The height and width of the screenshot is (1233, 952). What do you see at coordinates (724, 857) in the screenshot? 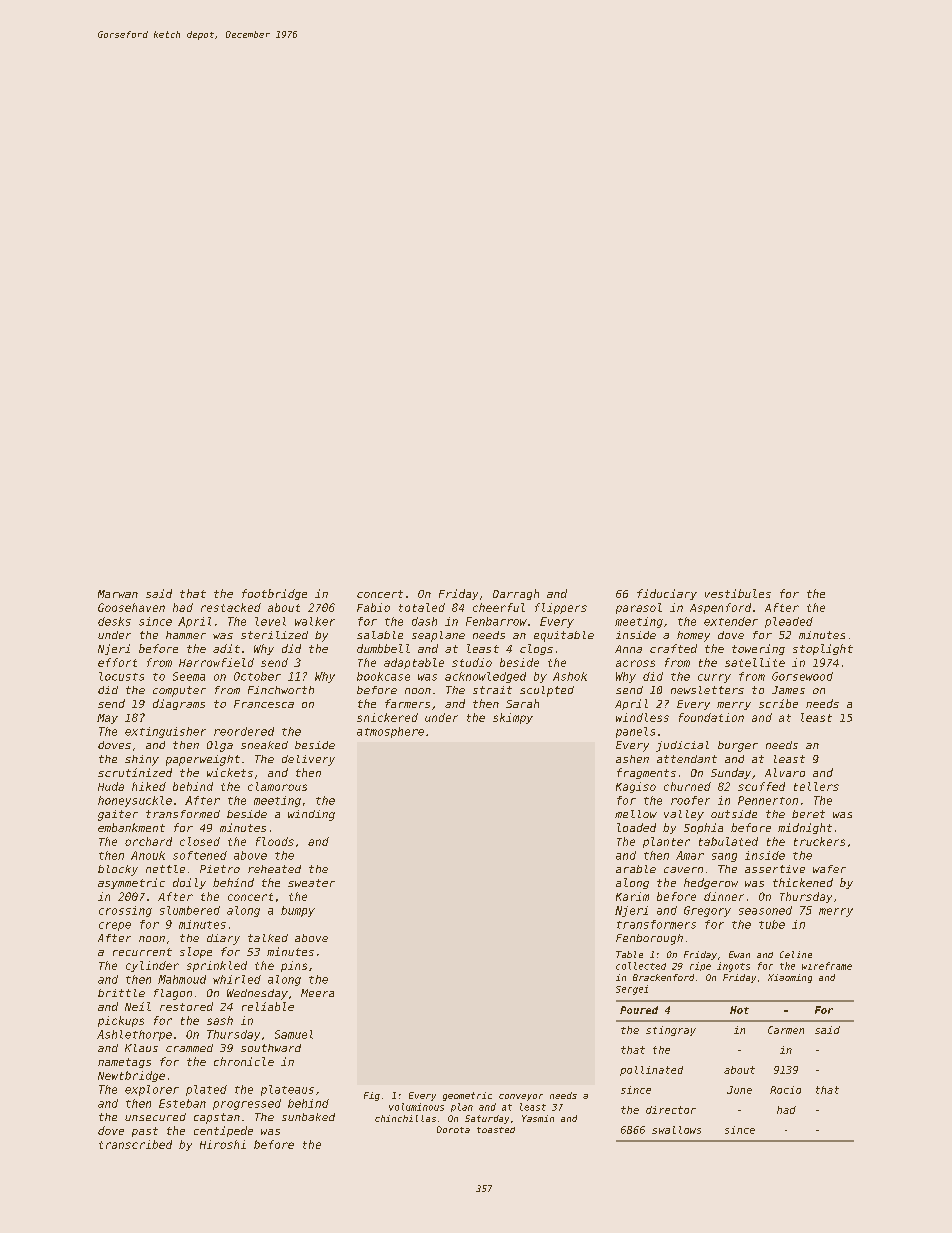
I see `sang` at bounding box center [724, 857].
